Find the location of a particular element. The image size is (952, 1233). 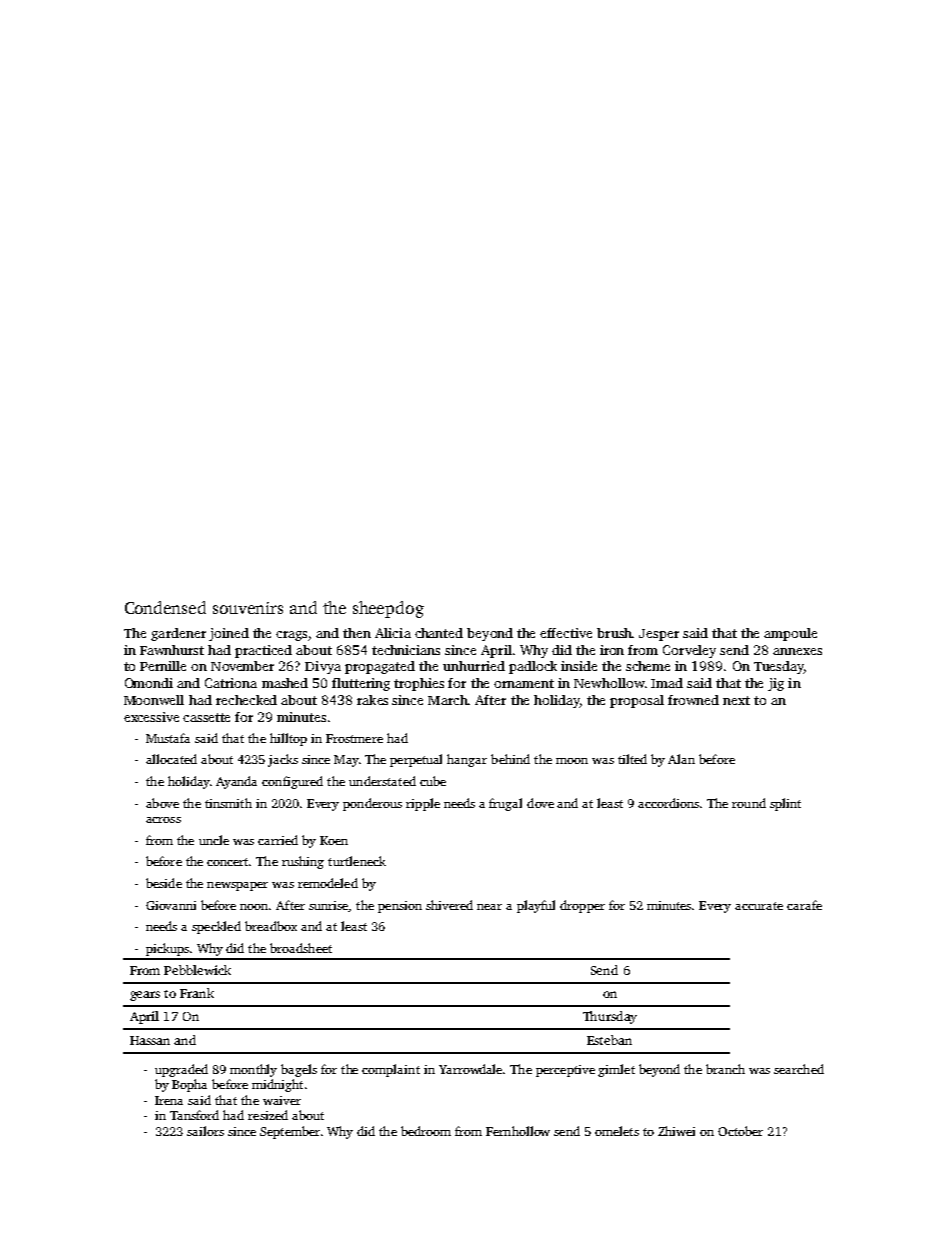

sailors is located at coordinates (205, 1131).
